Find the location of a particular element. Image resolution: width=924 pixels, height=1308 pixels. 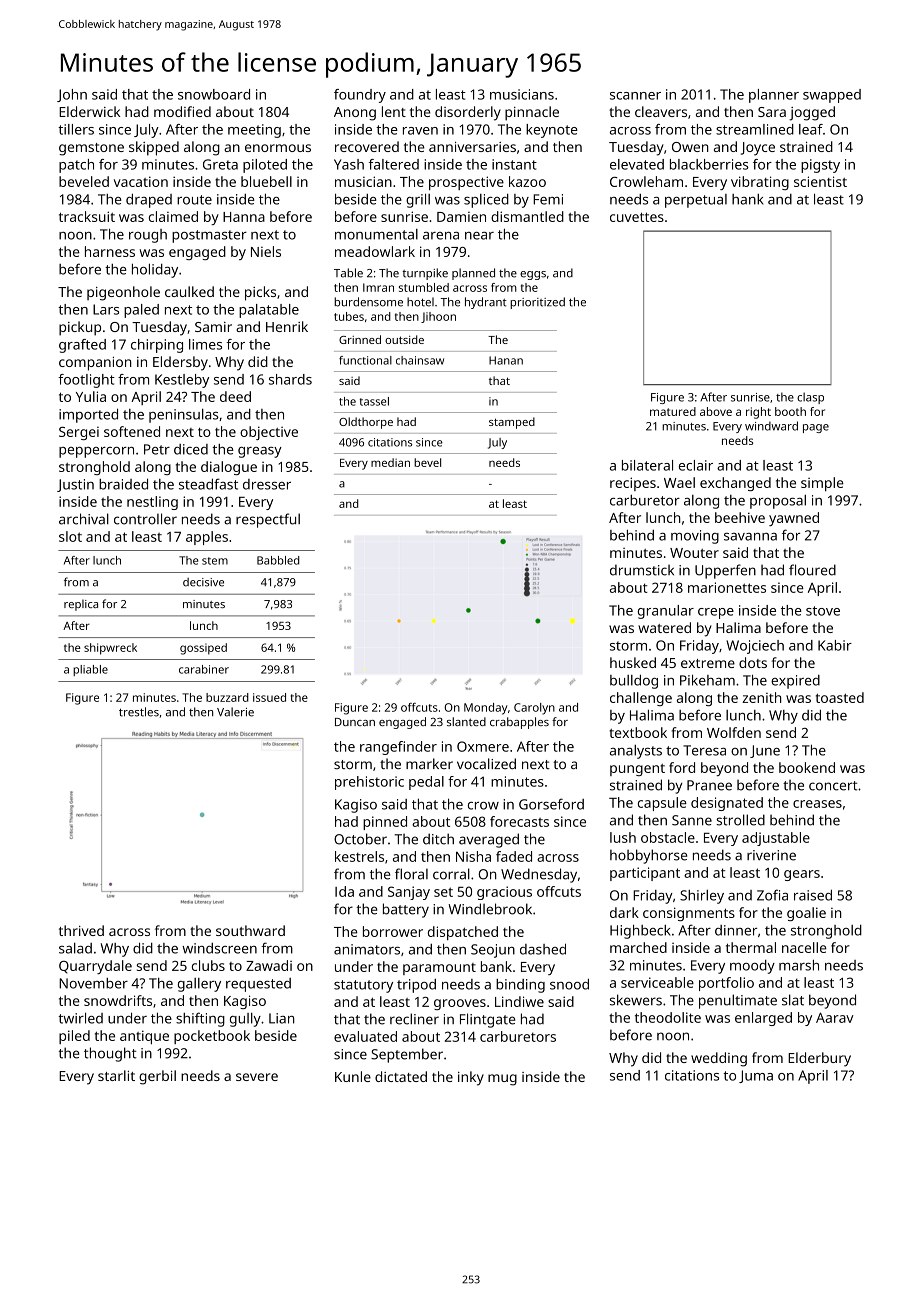

drumstick is located at coordinates (642, 570).
